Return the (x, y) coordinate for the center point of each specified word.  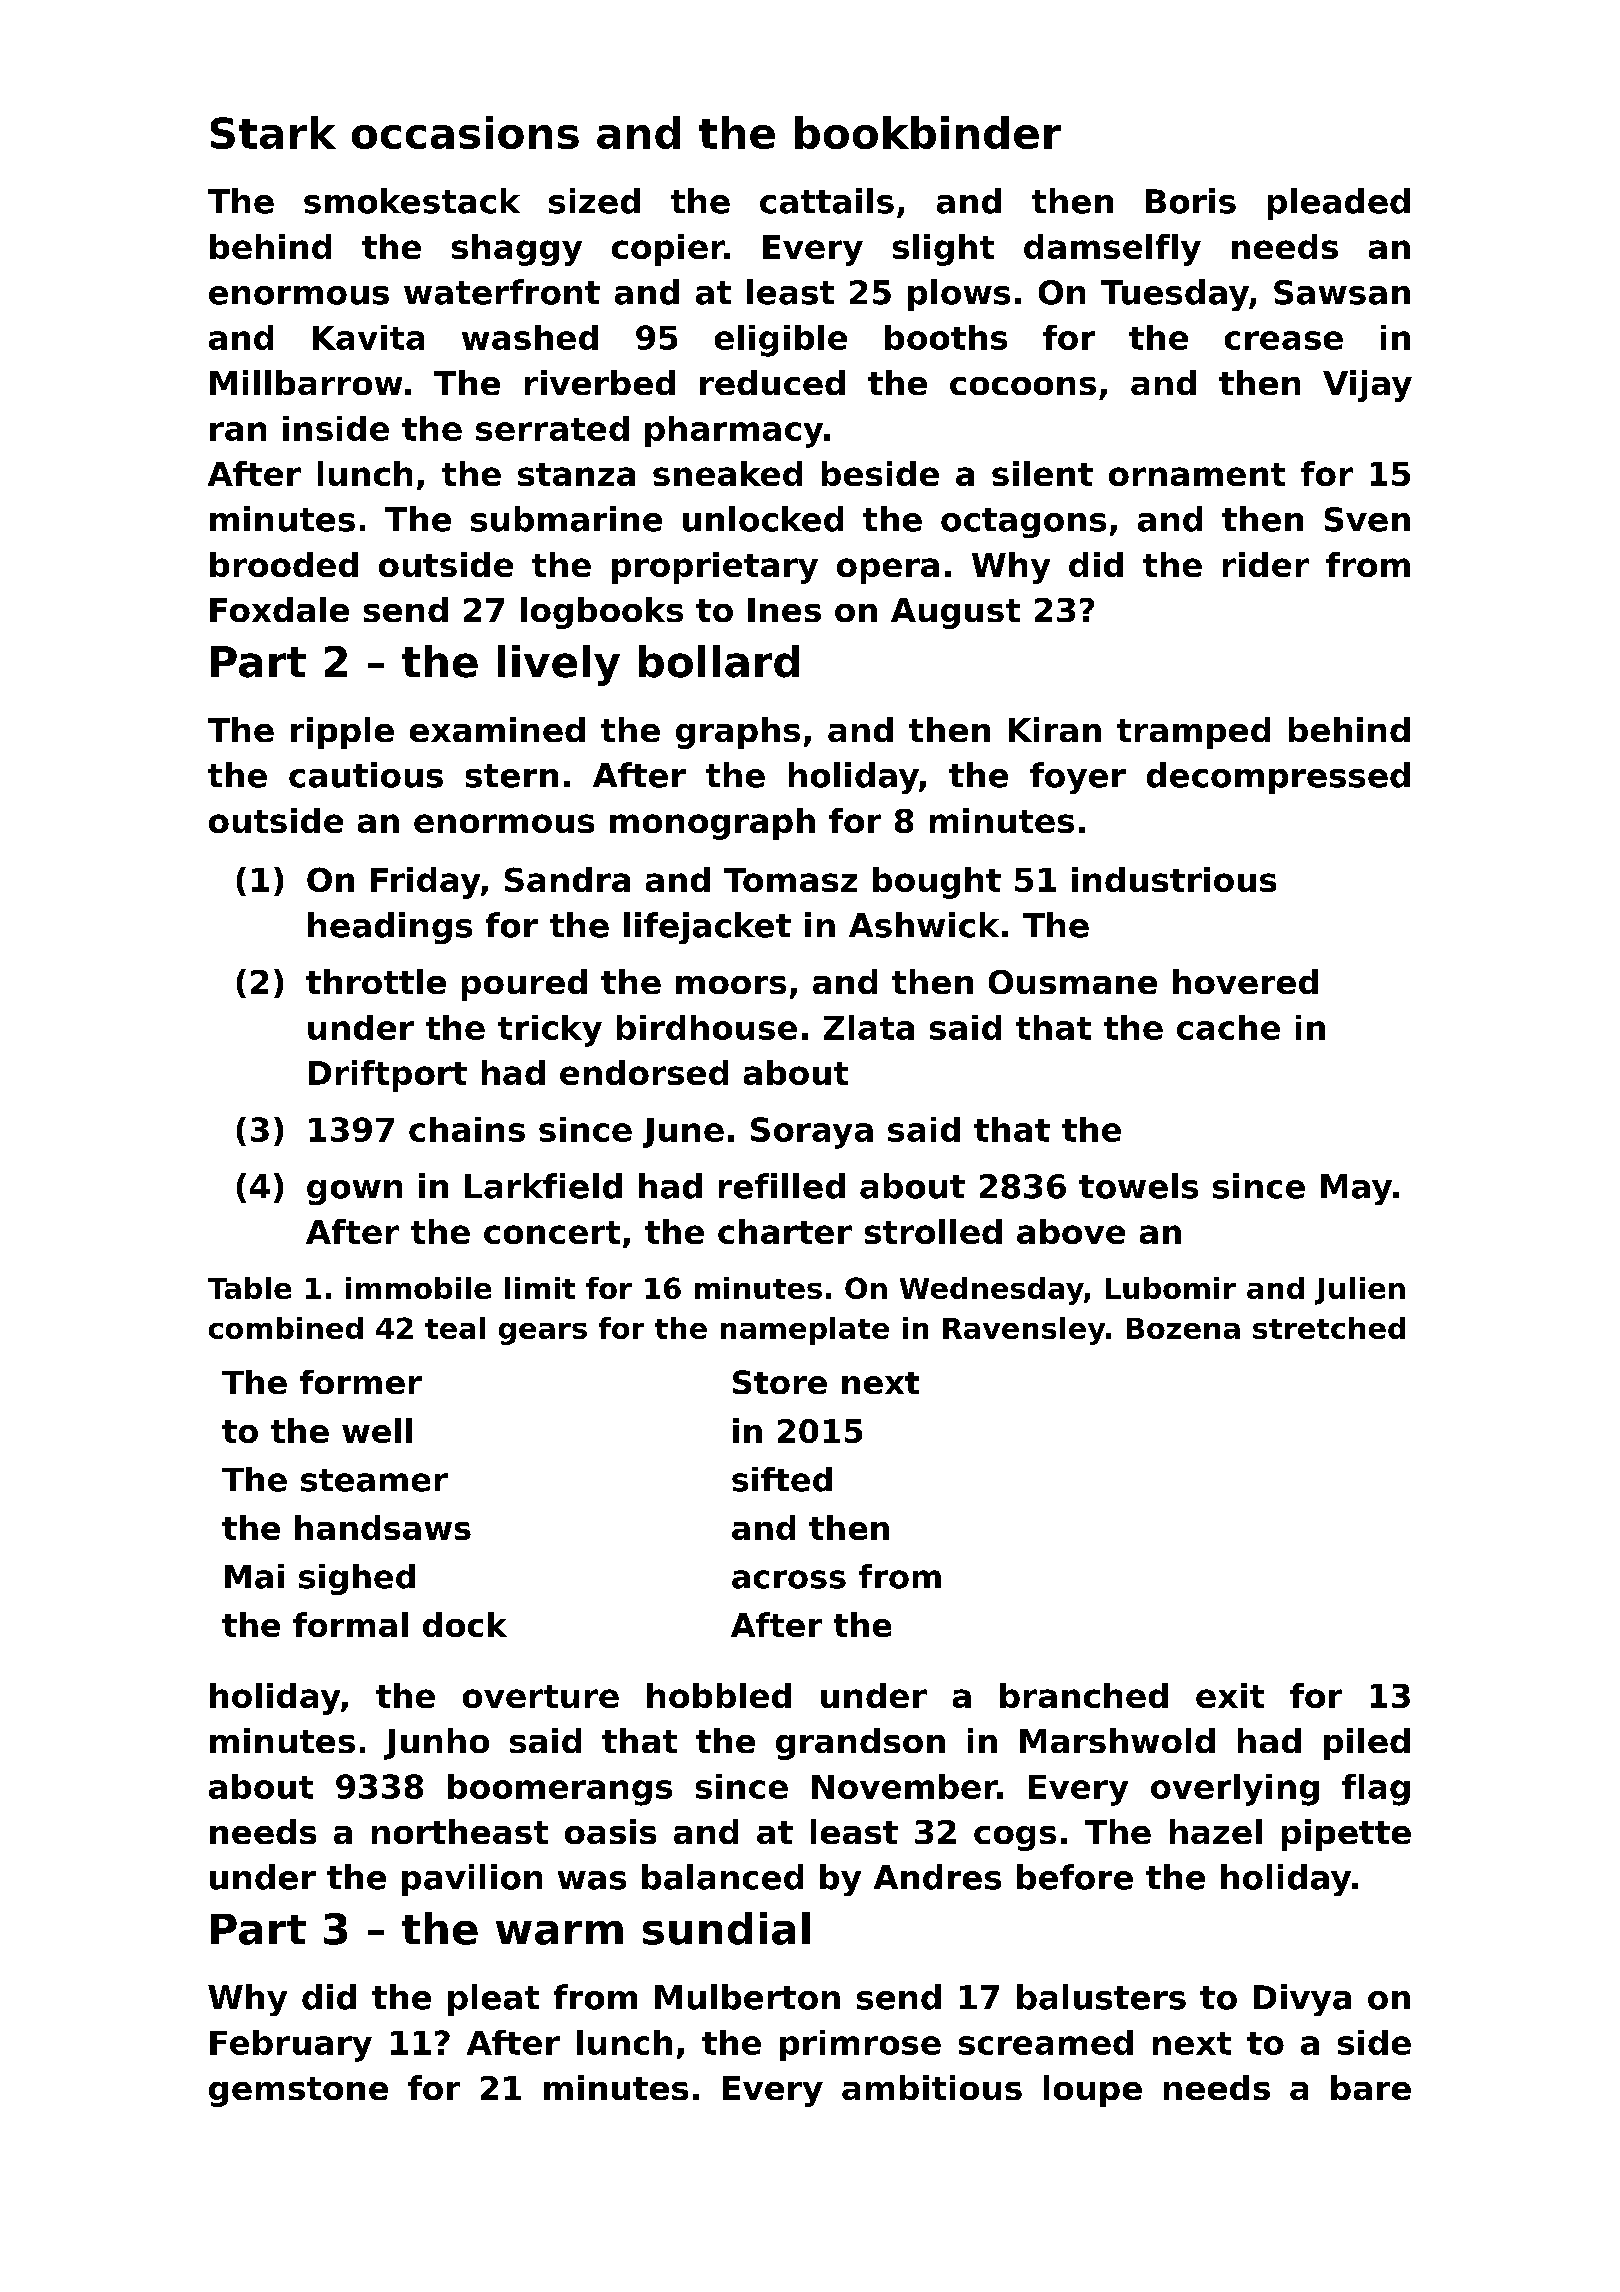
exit (1230, 1695)
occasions (465, 132)
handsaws (383, 1527)
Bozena (1183, 1328)
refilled (782, 1186)
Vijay (1367, 386)
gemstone (298, 2092)
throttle (376, 981)
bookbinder (928, 132)
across (789, 1579)
